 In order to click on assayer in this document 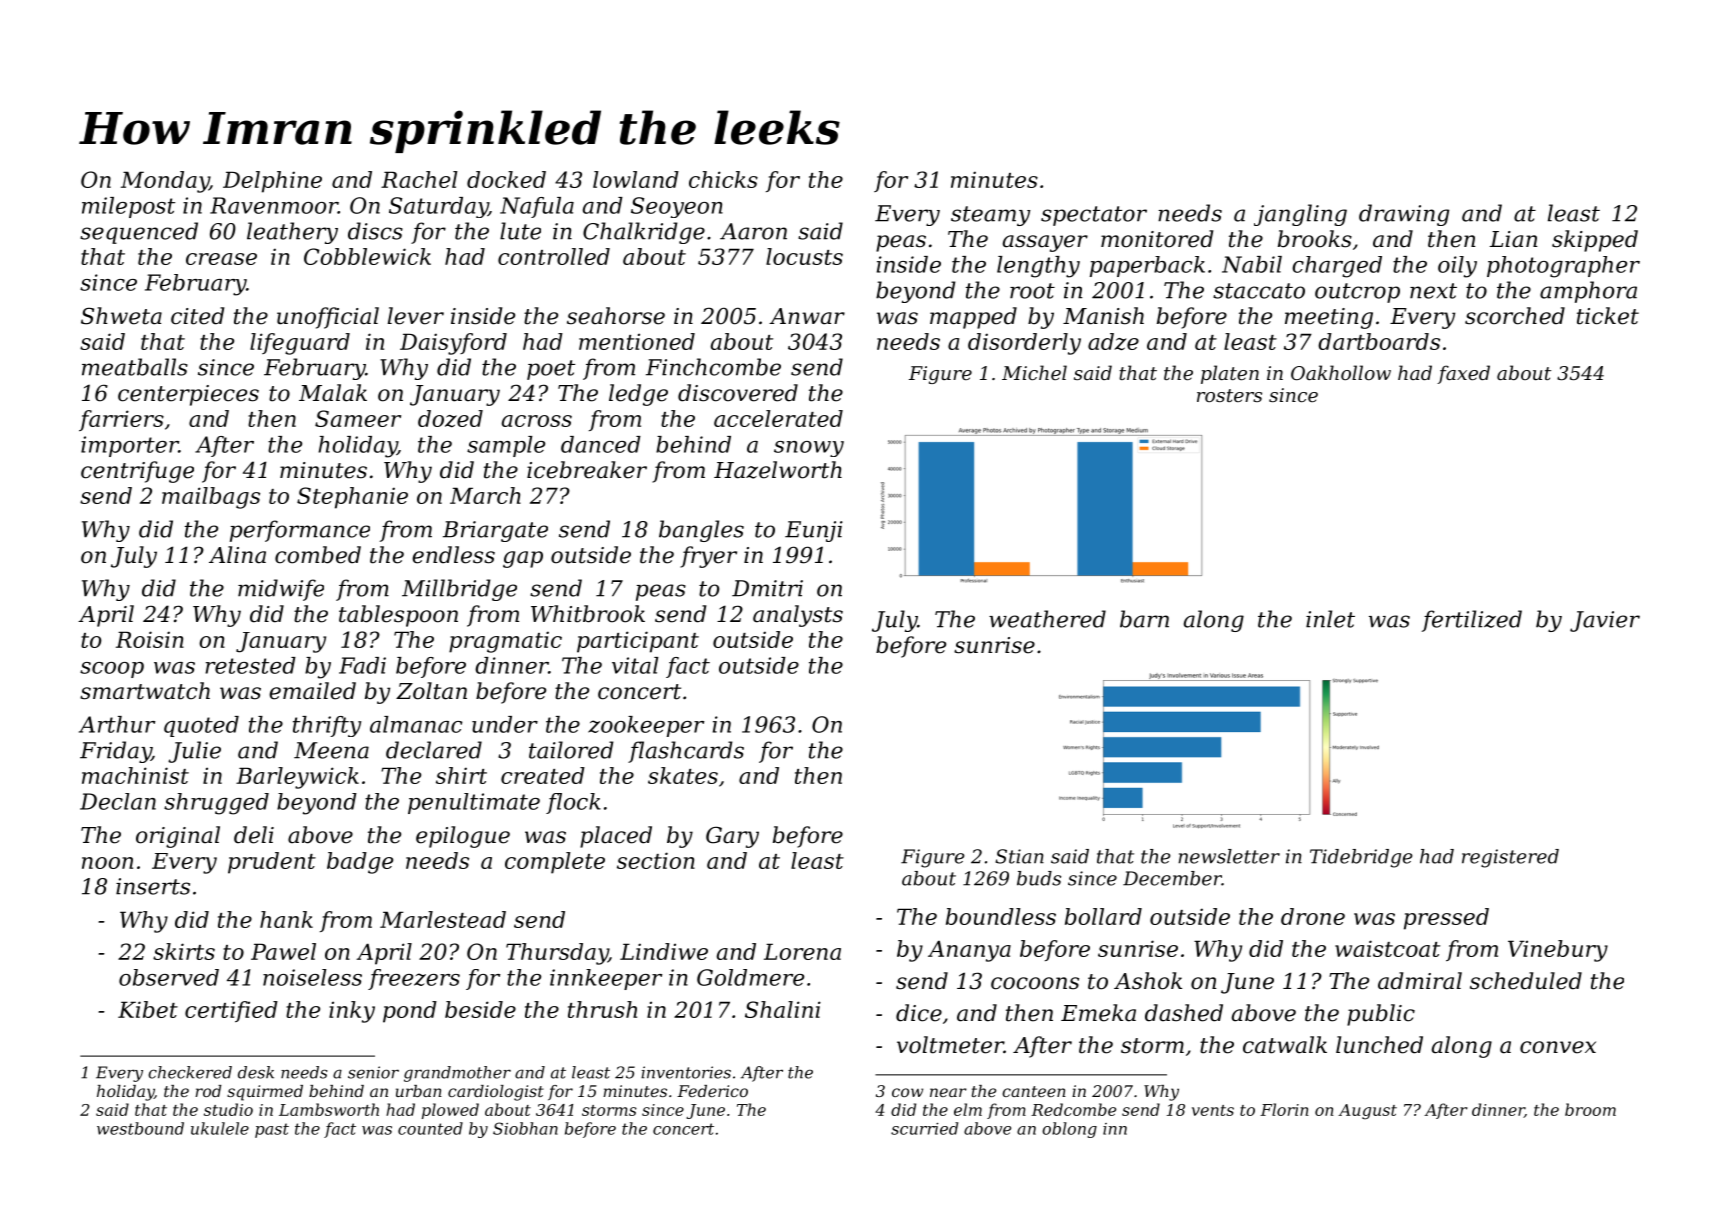, I will do `click(1045, 243)`.
